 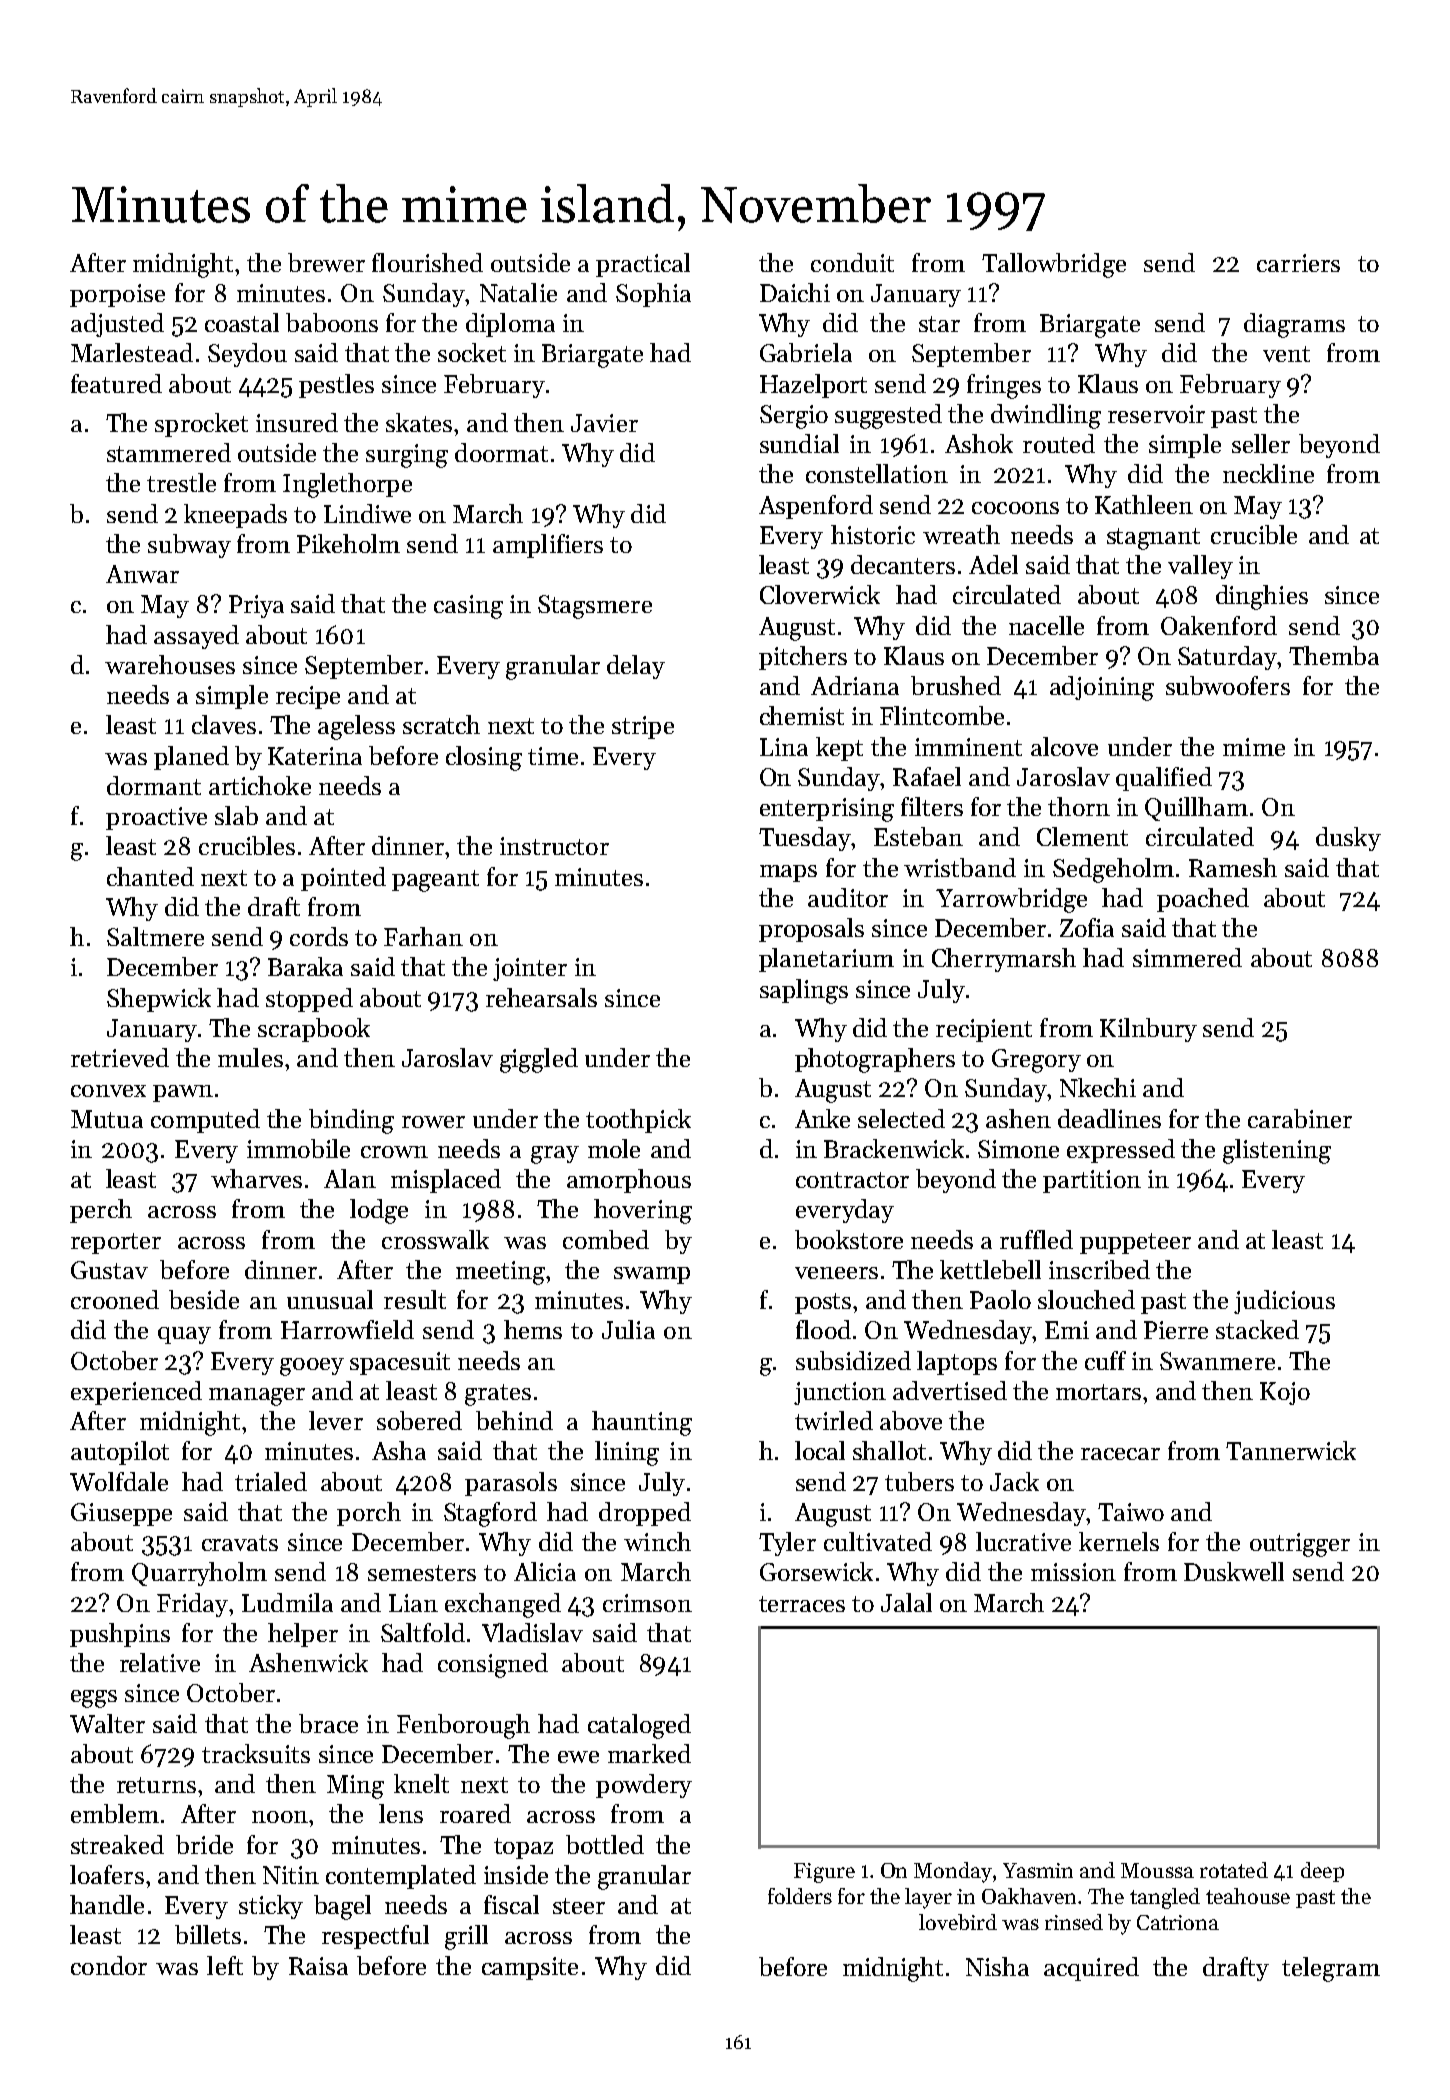 I want to click on condor, so click(x=109, y=1965).
